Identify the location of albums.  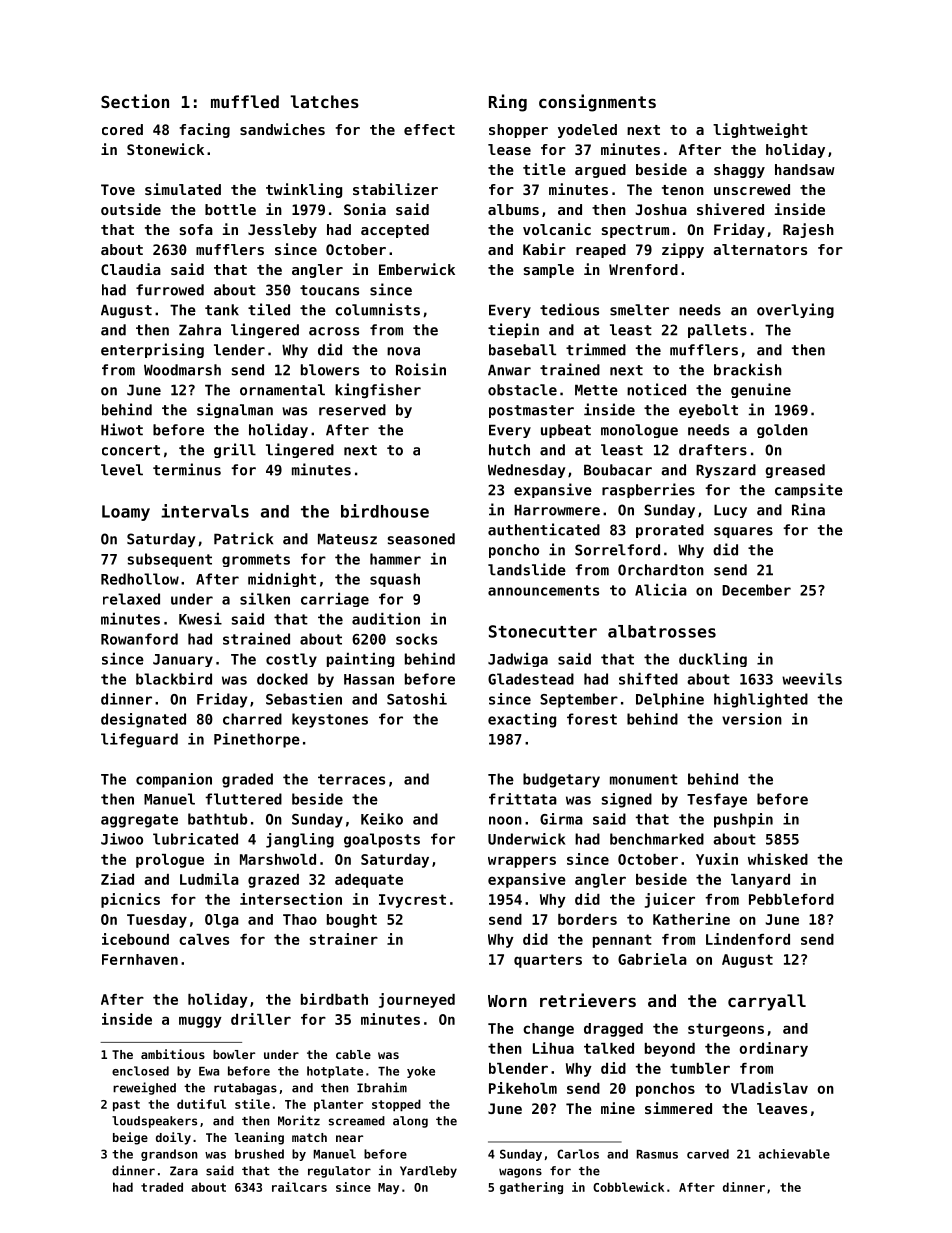
(513, 209).
